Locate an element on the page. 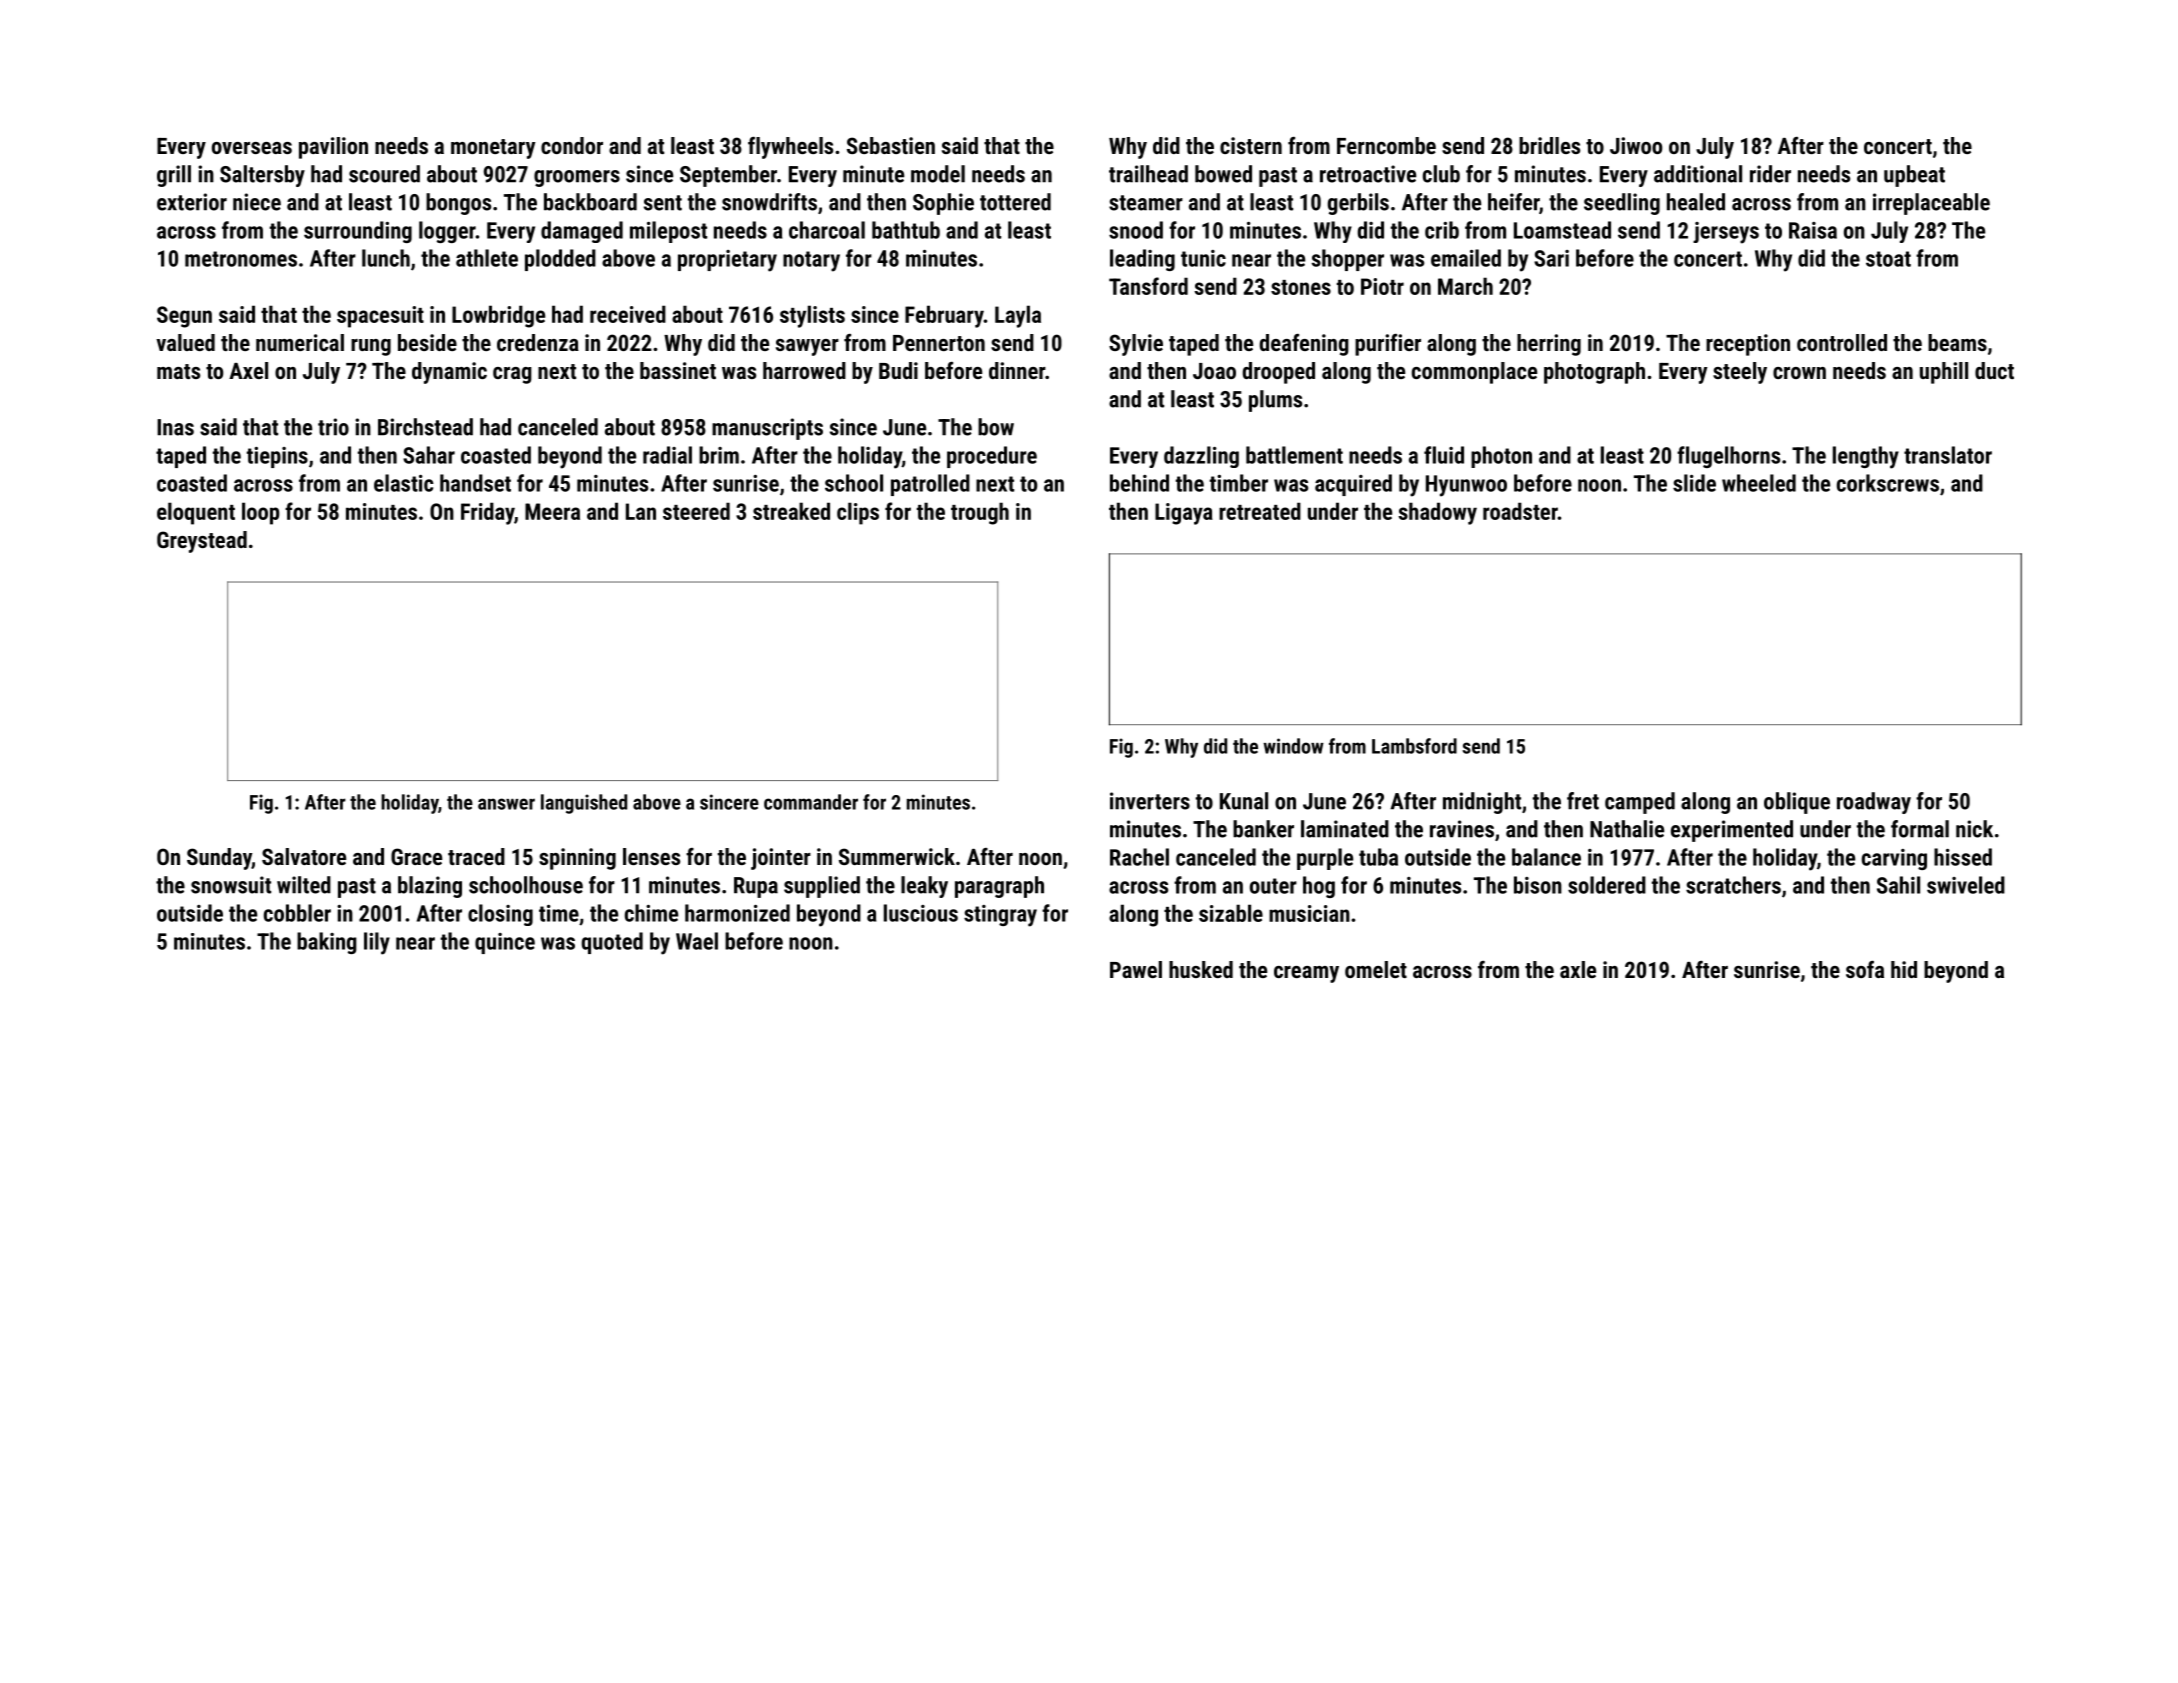 This image has height=1683, width=2178. formal is located at coordinates (1920, 829).
